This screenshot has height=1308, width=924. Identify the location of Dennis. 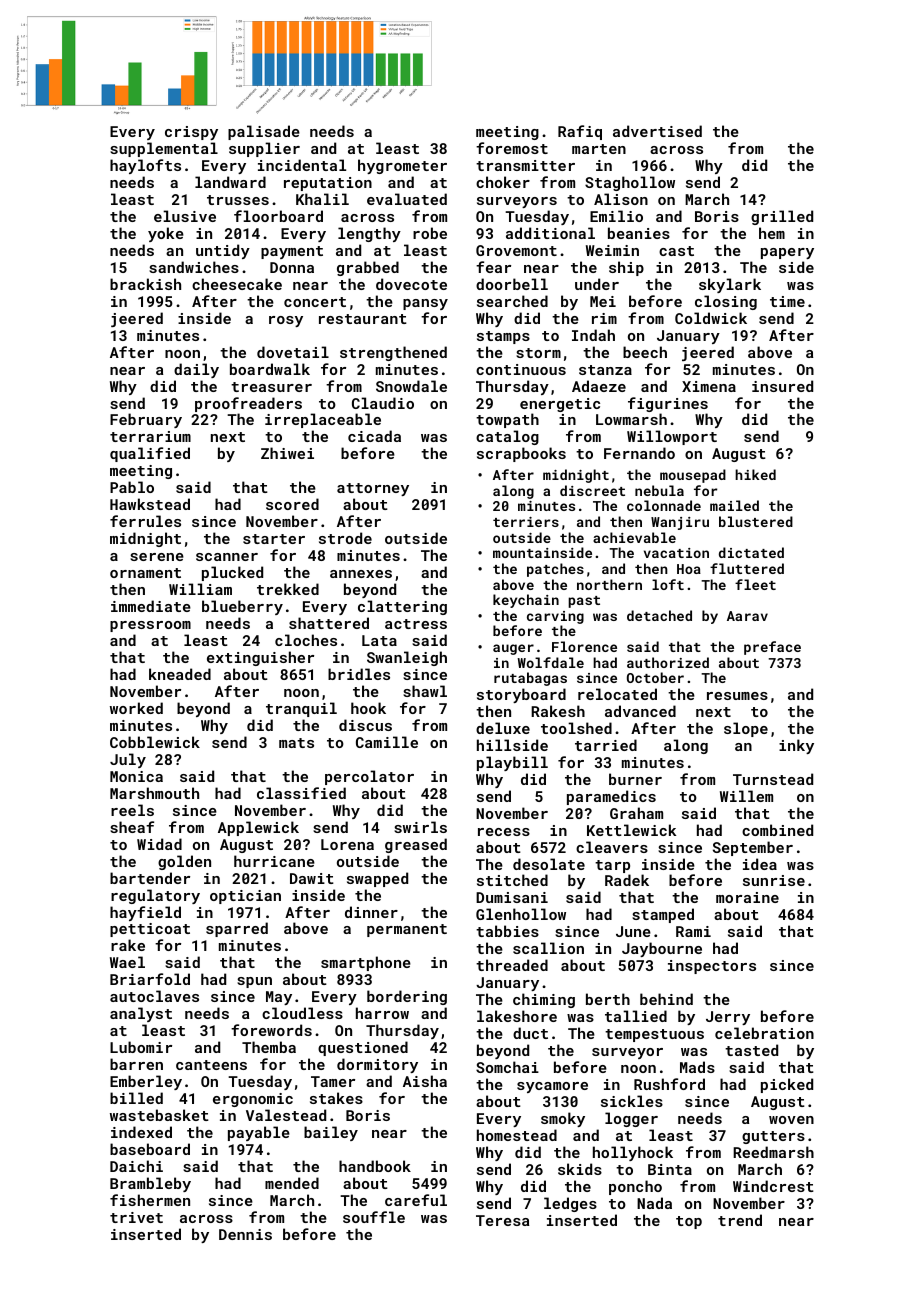
(245, 1234).
